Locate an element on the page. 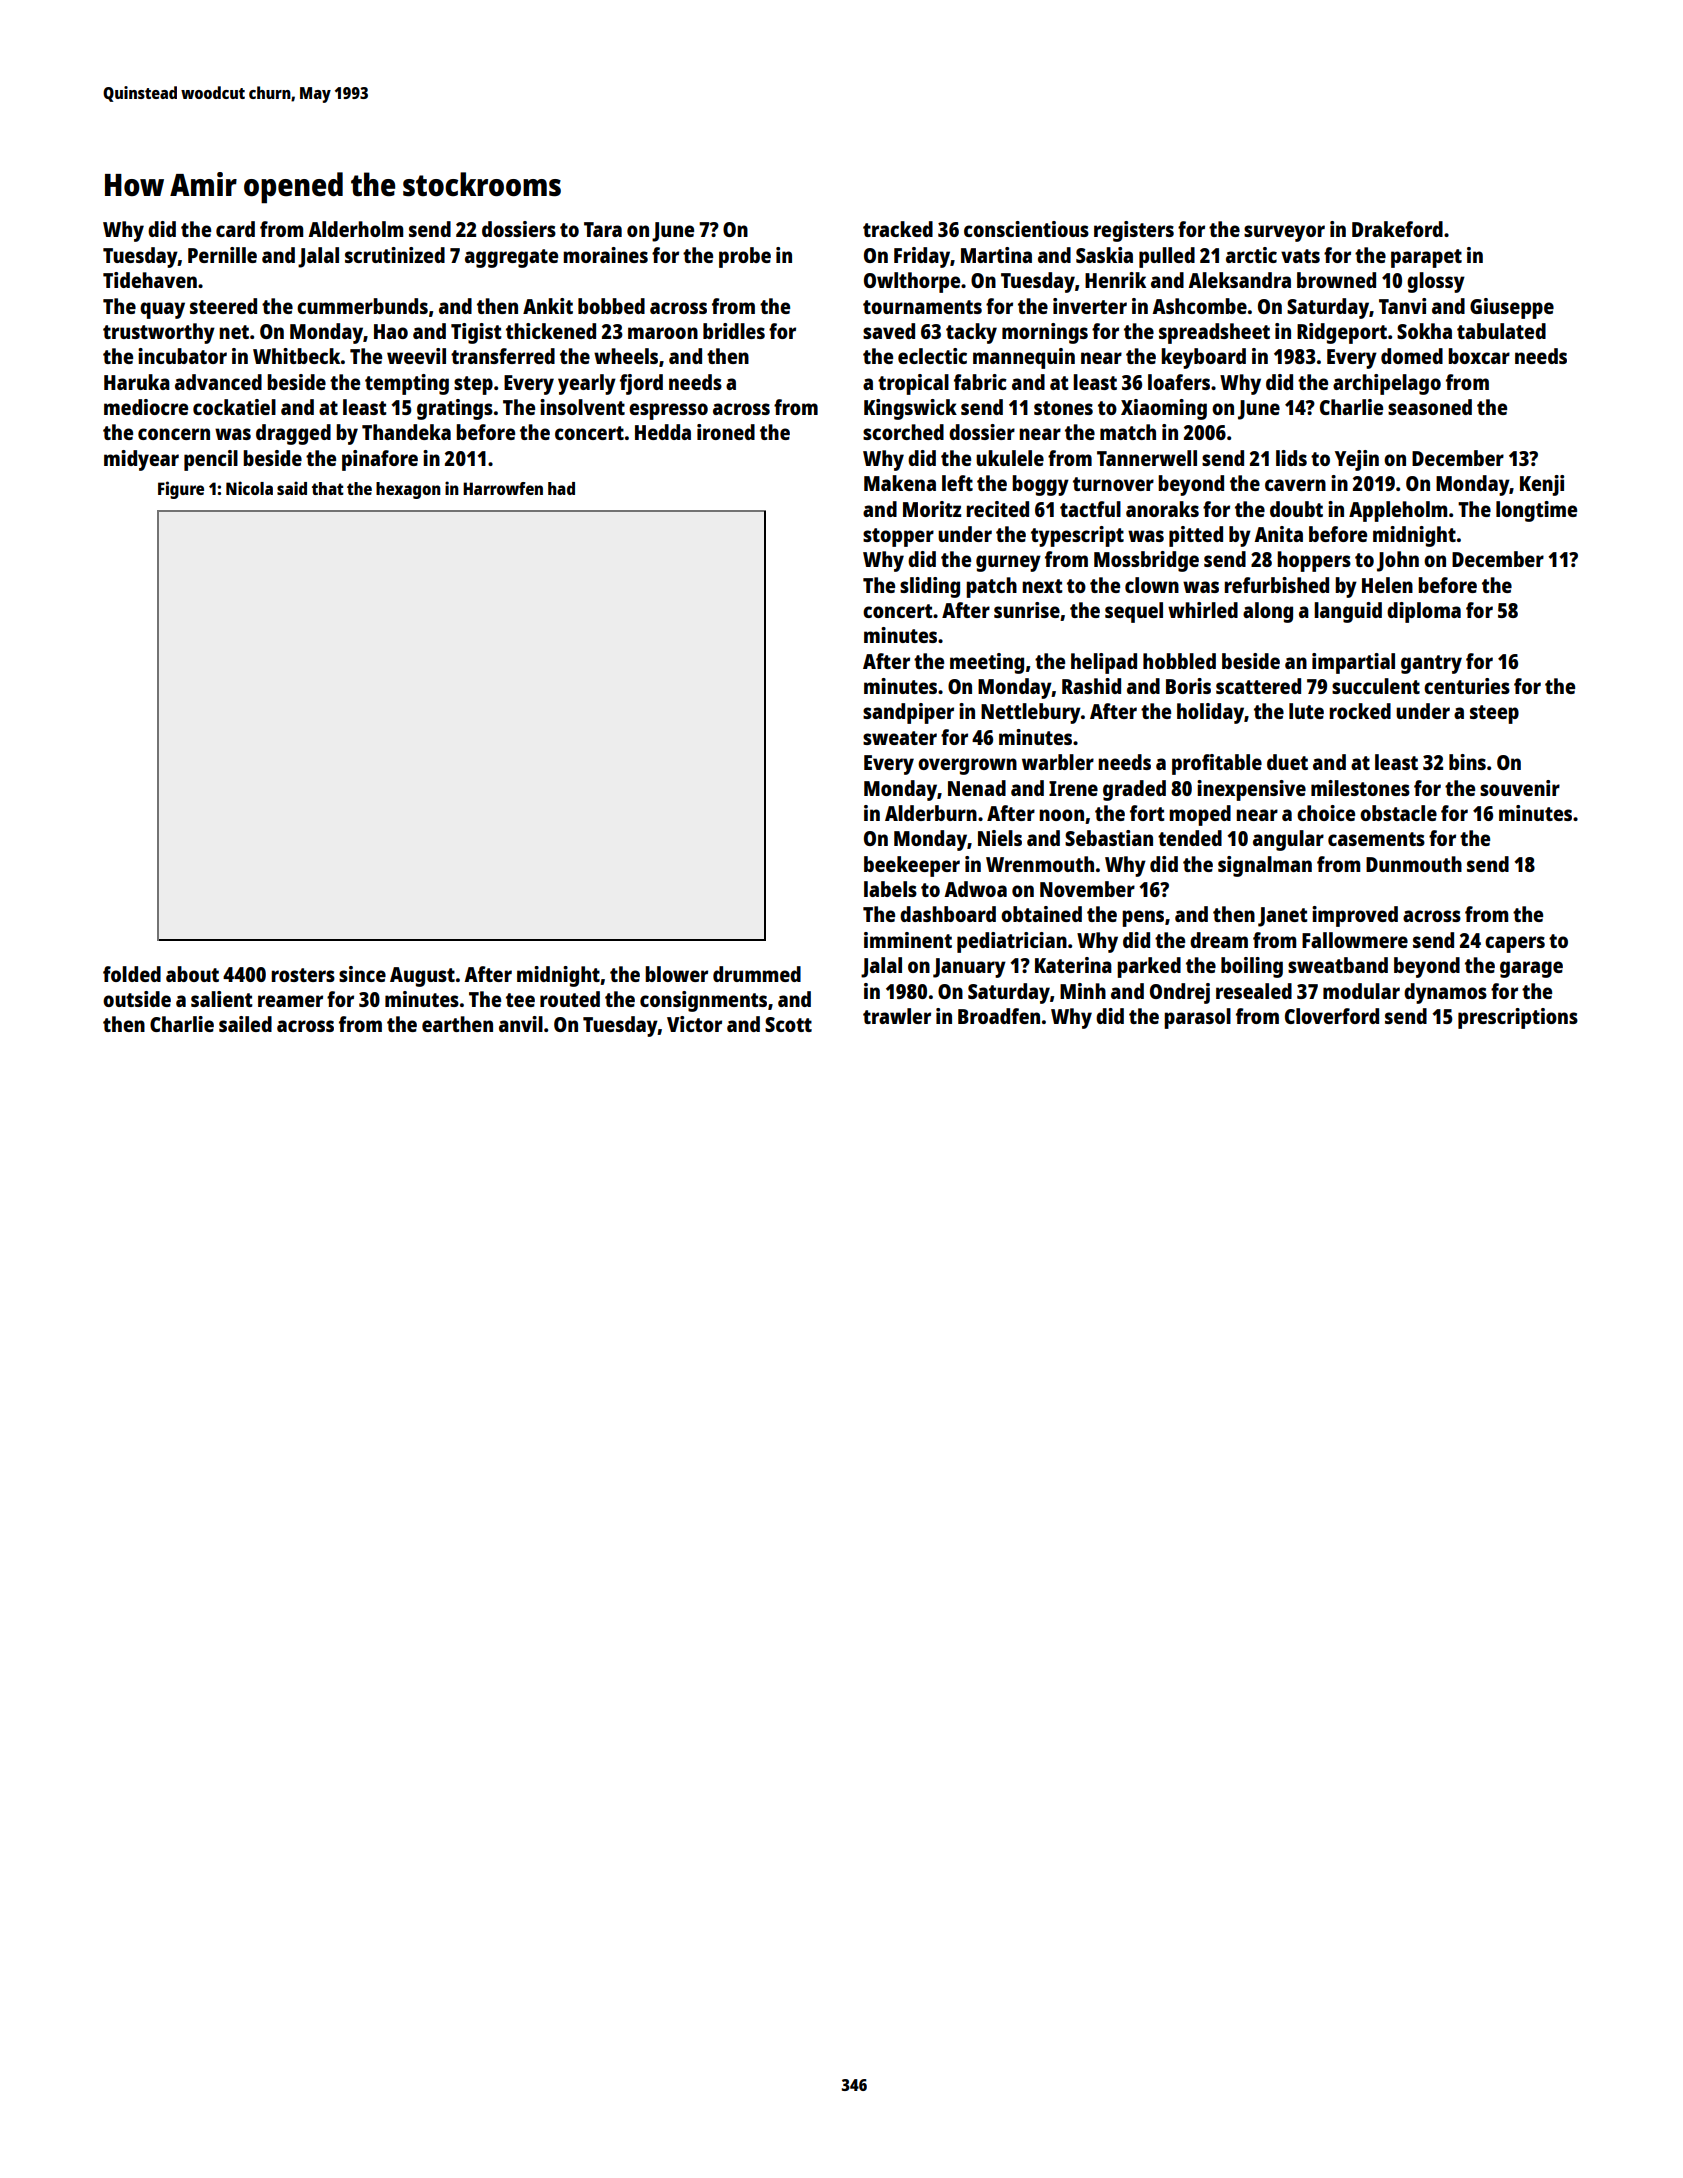 The image size is (1683, 2178). Alderholm is located at coordinates (355, 229).
